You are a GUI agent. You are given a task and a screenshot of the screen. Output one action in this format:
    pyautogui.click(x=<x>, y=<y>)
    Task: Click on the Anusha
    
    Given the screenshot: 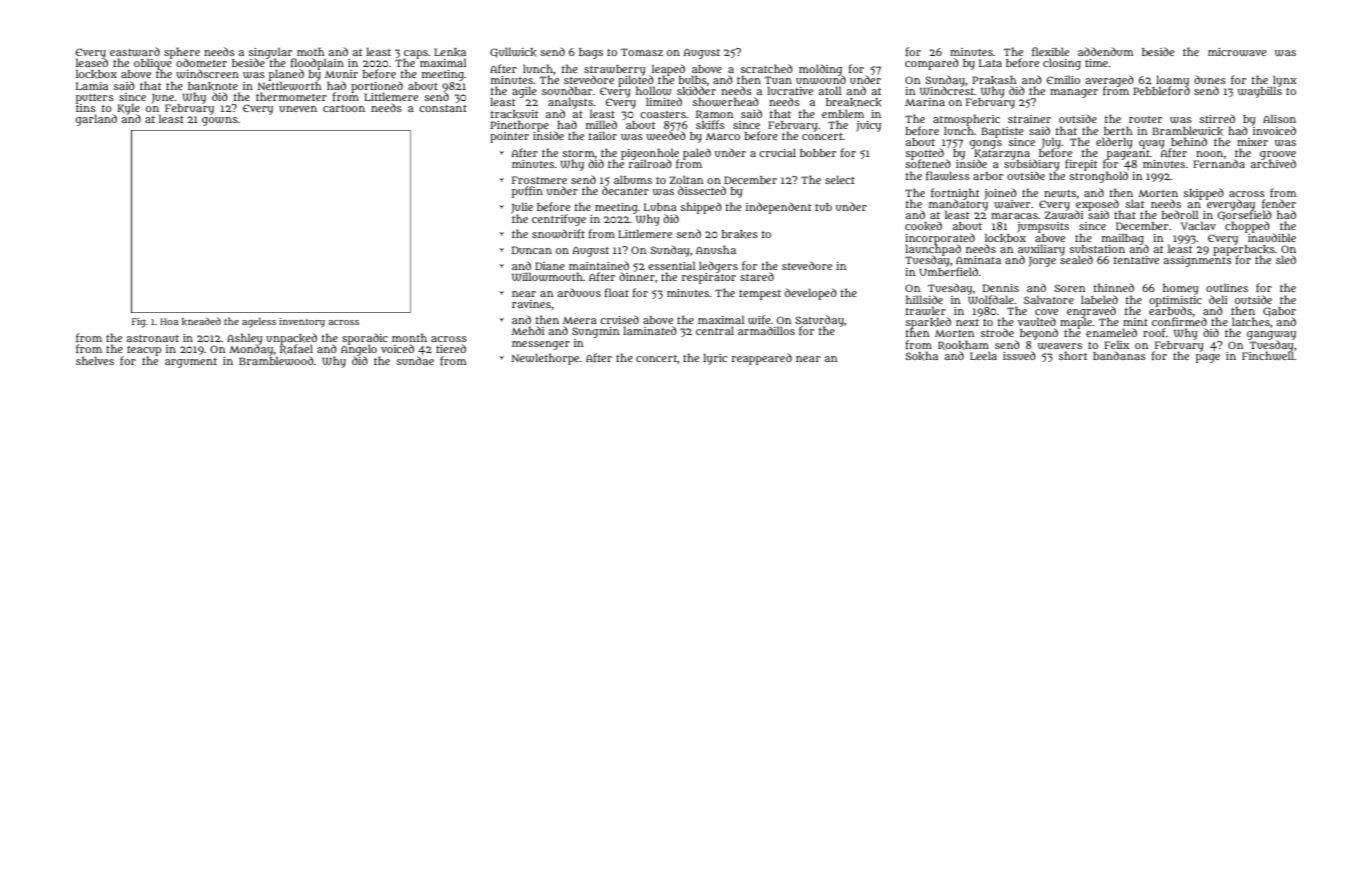 What is the action you would take?
    pyautogui.click(x=716, y=249)
